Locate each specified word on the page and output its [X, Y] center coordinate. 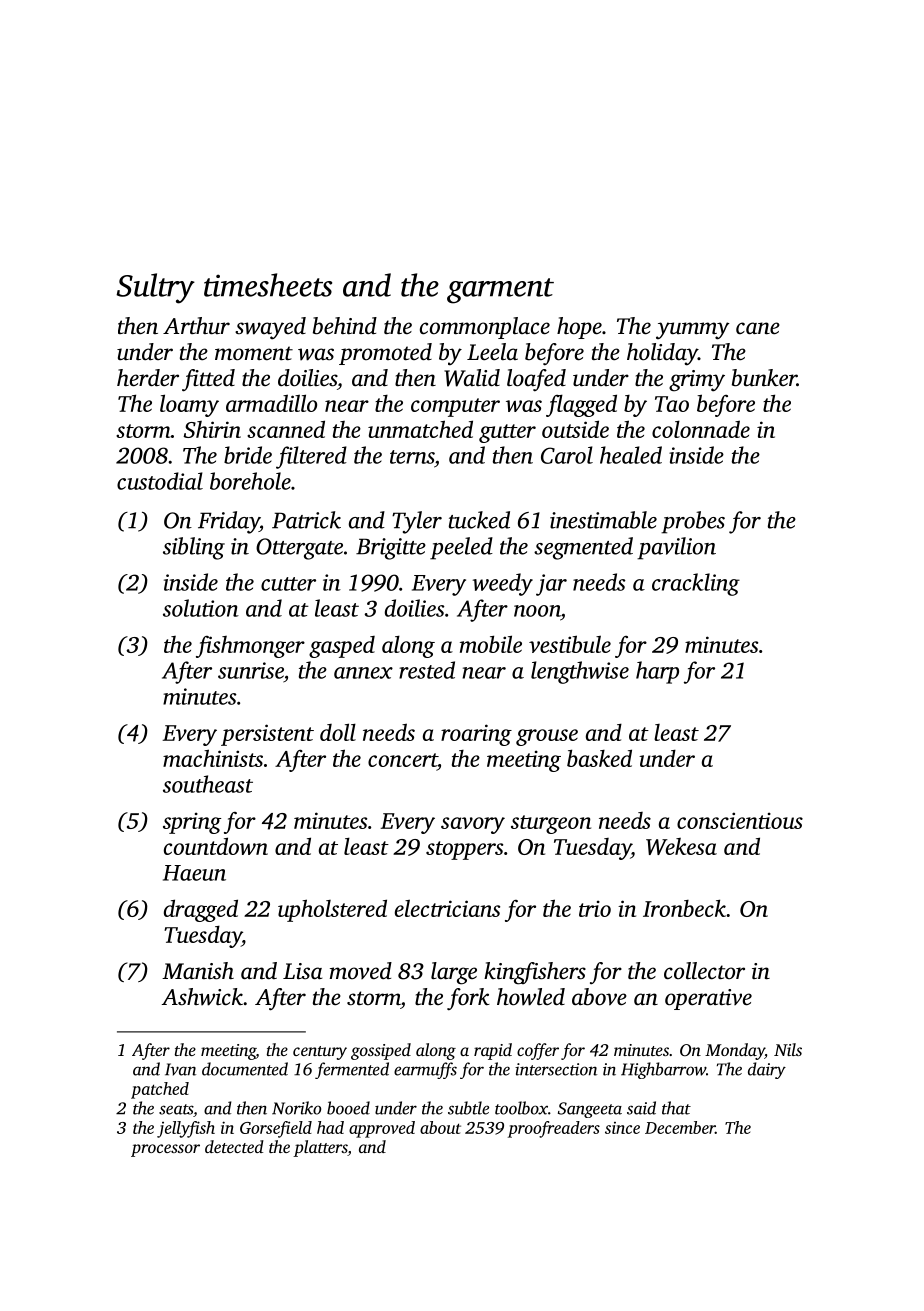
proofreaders [554, 1129]
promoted [385, 354]
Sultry [155, 288]
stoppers [464, 850]
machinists [213, 758]
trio [595, 908]
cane [758, 328]
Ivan [180, 1069]
